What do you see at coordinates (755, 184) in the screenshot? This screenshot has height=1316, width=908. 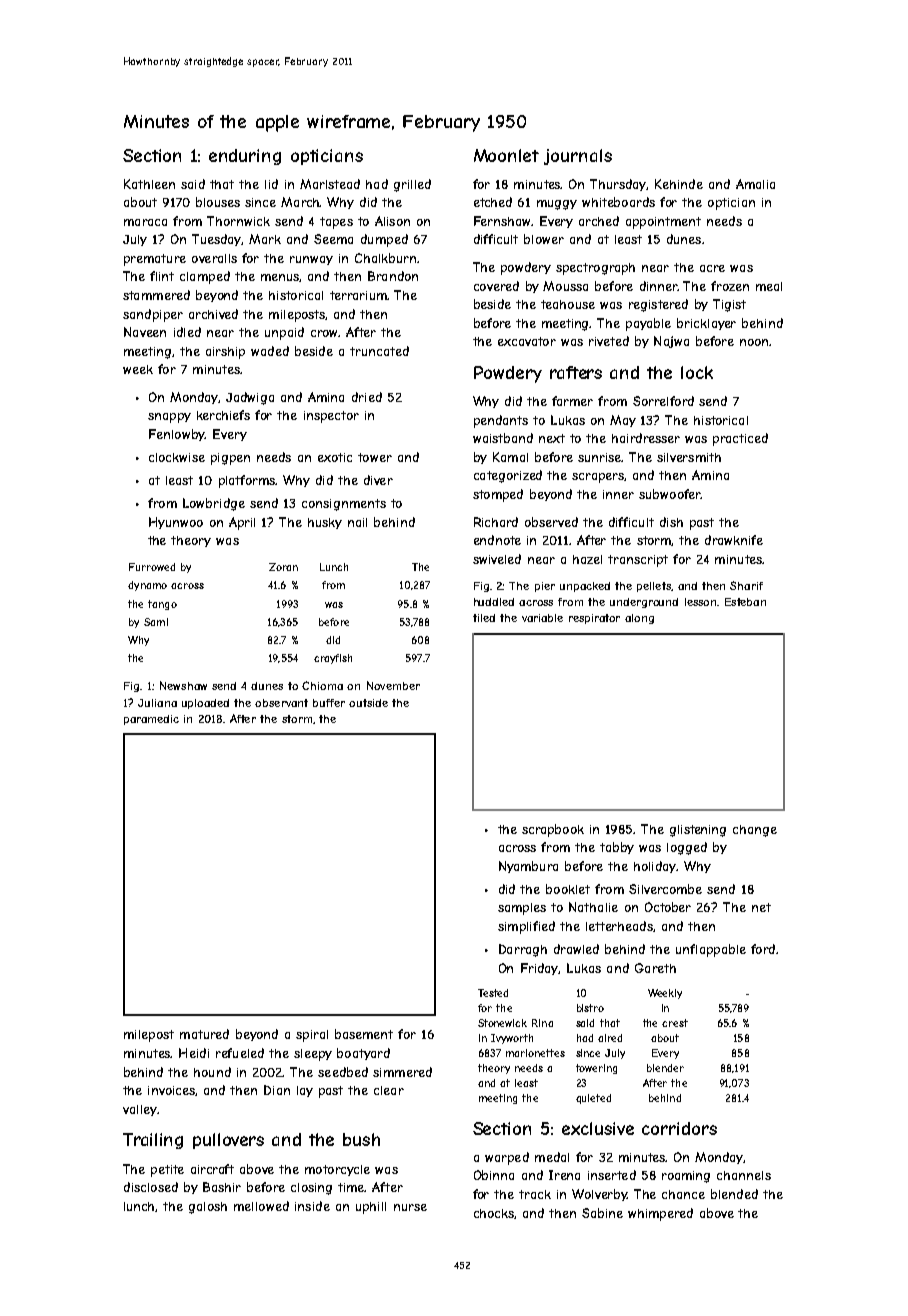 I see `Amalia` at bounding box center [755, 184].
